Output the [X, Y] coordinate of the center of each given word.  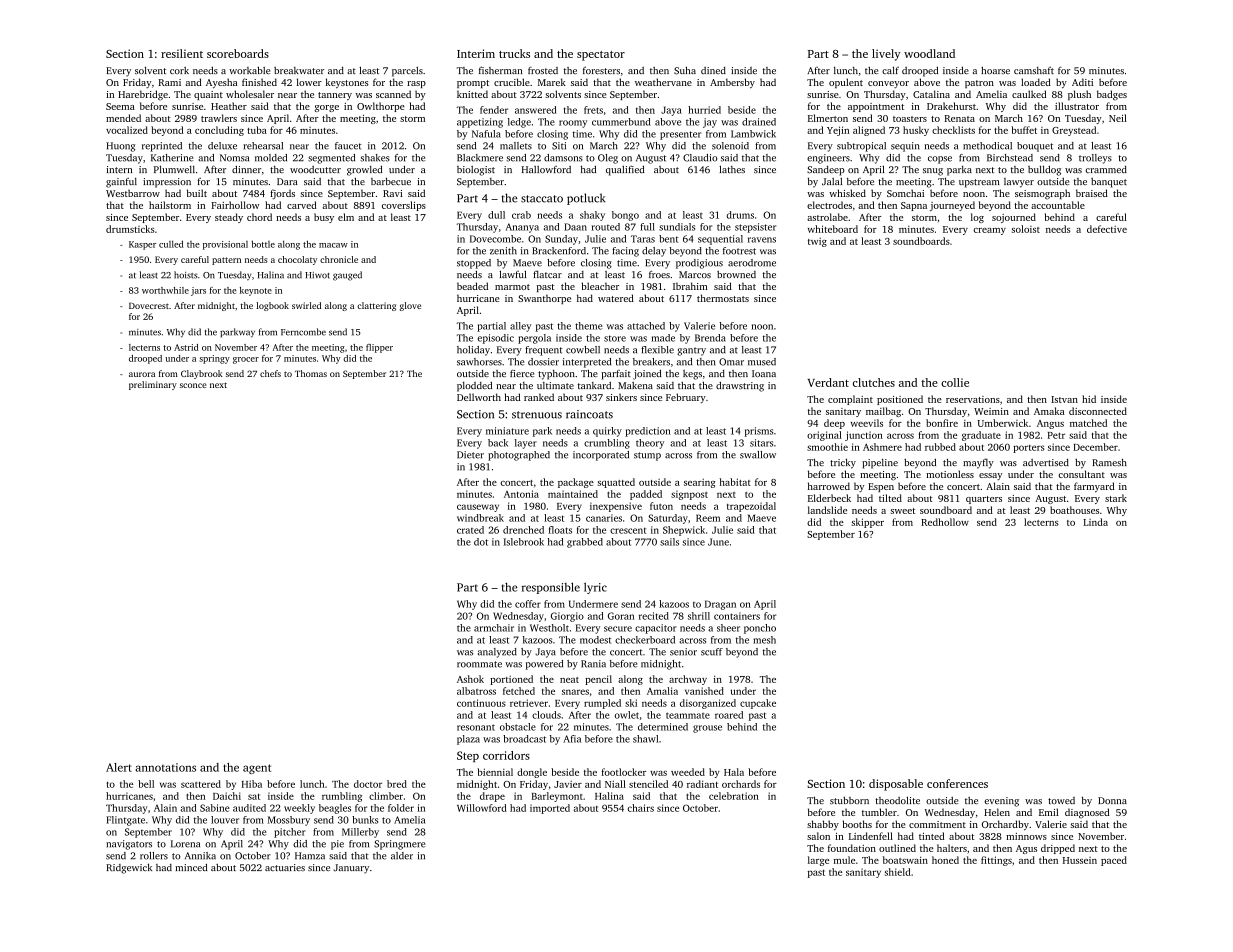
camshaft [1034, 70]
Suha [685, 70]
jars [198, 291]
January [351, 869]
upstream [979, 183]
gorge [327, 108]
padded [646, 495]
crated [470, 530]
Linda [1095, 522]
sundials [677, 227]
